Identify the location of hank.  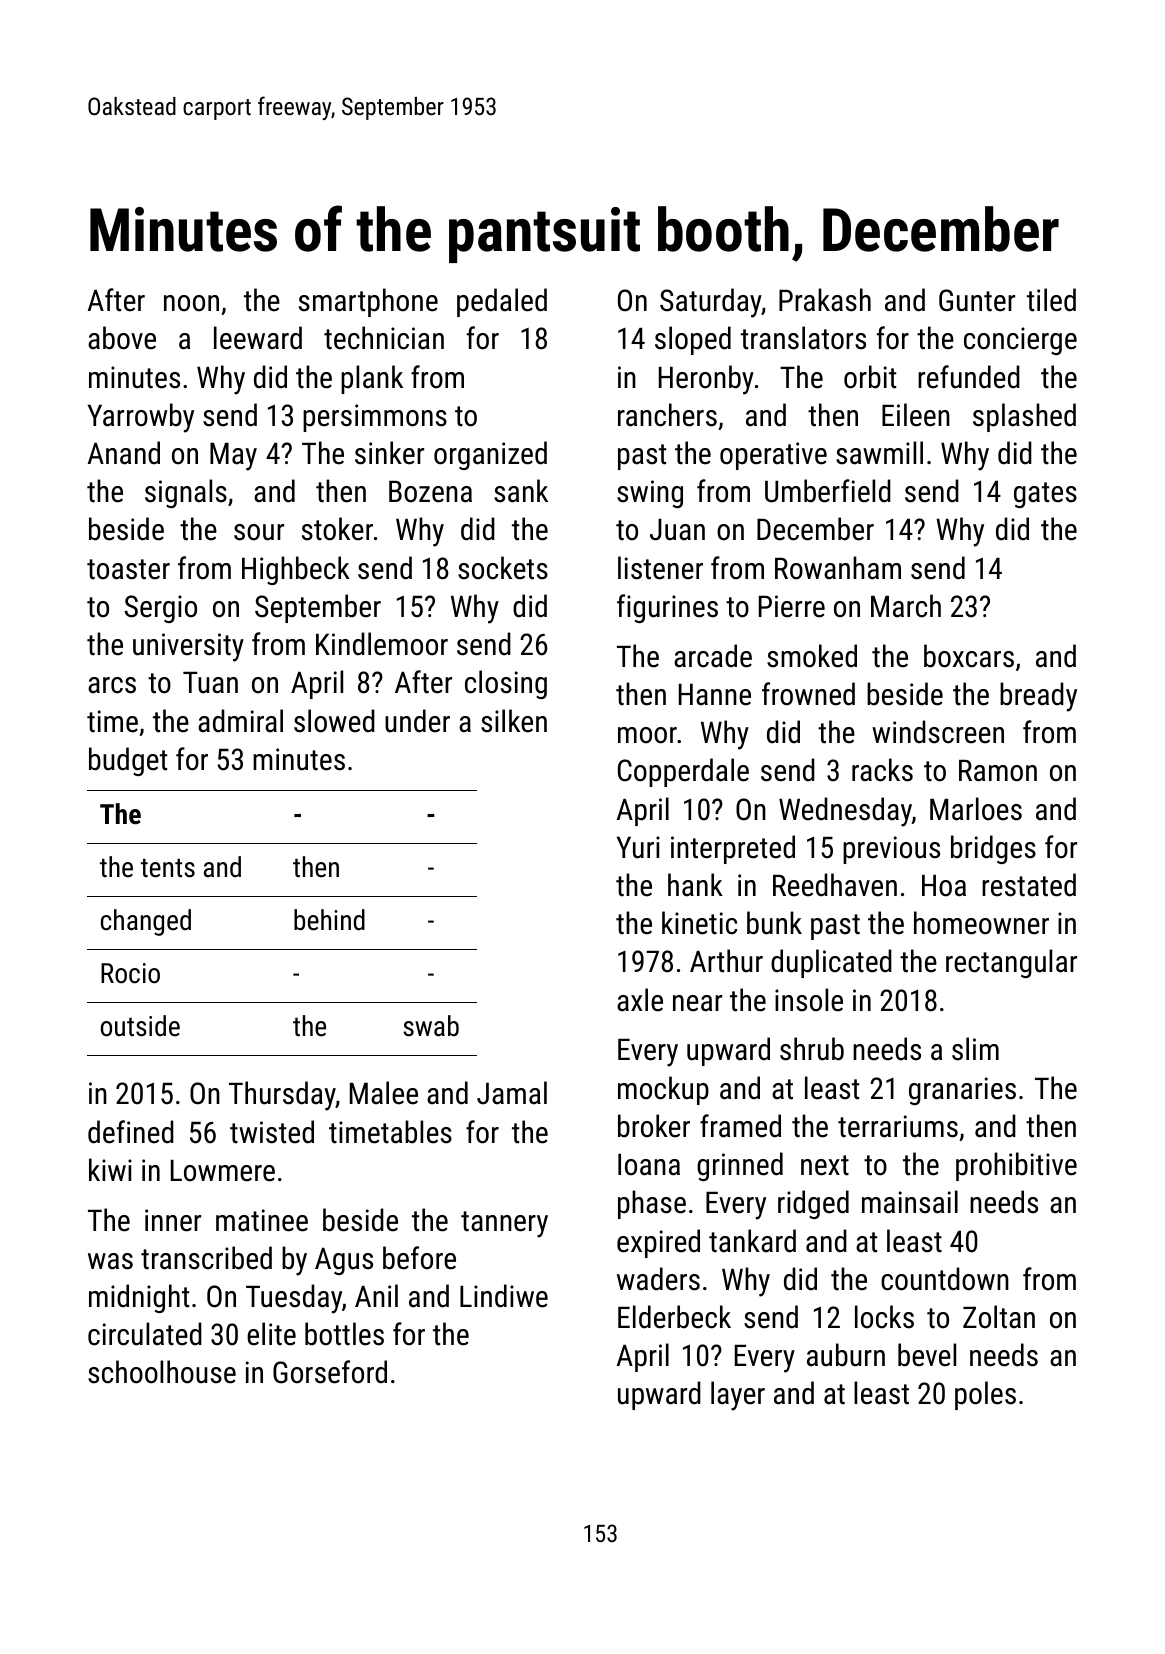
(695, 885).
